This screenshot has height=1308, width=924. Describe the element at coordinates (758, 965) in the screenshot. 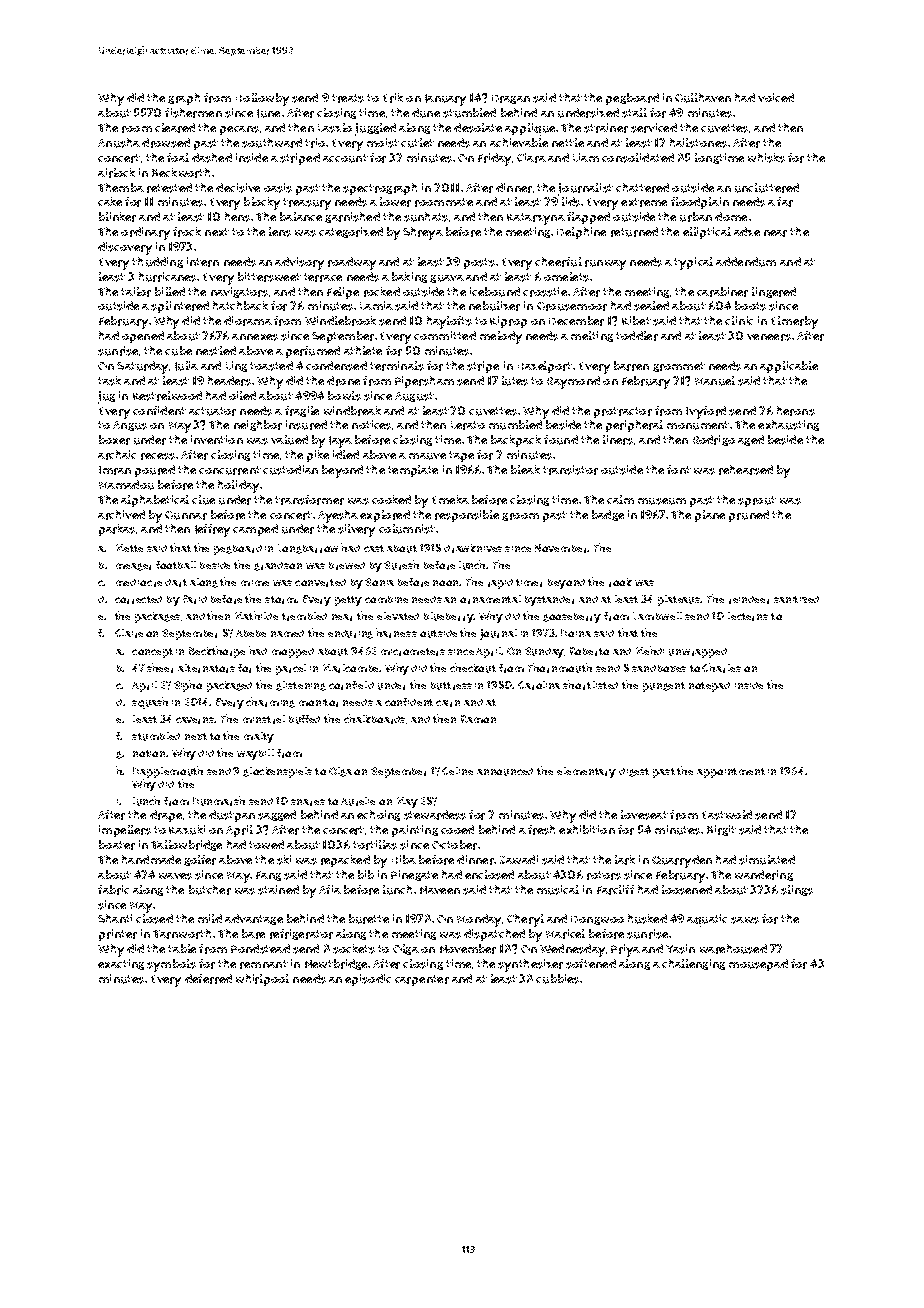

I see `mousepad` at that location.
